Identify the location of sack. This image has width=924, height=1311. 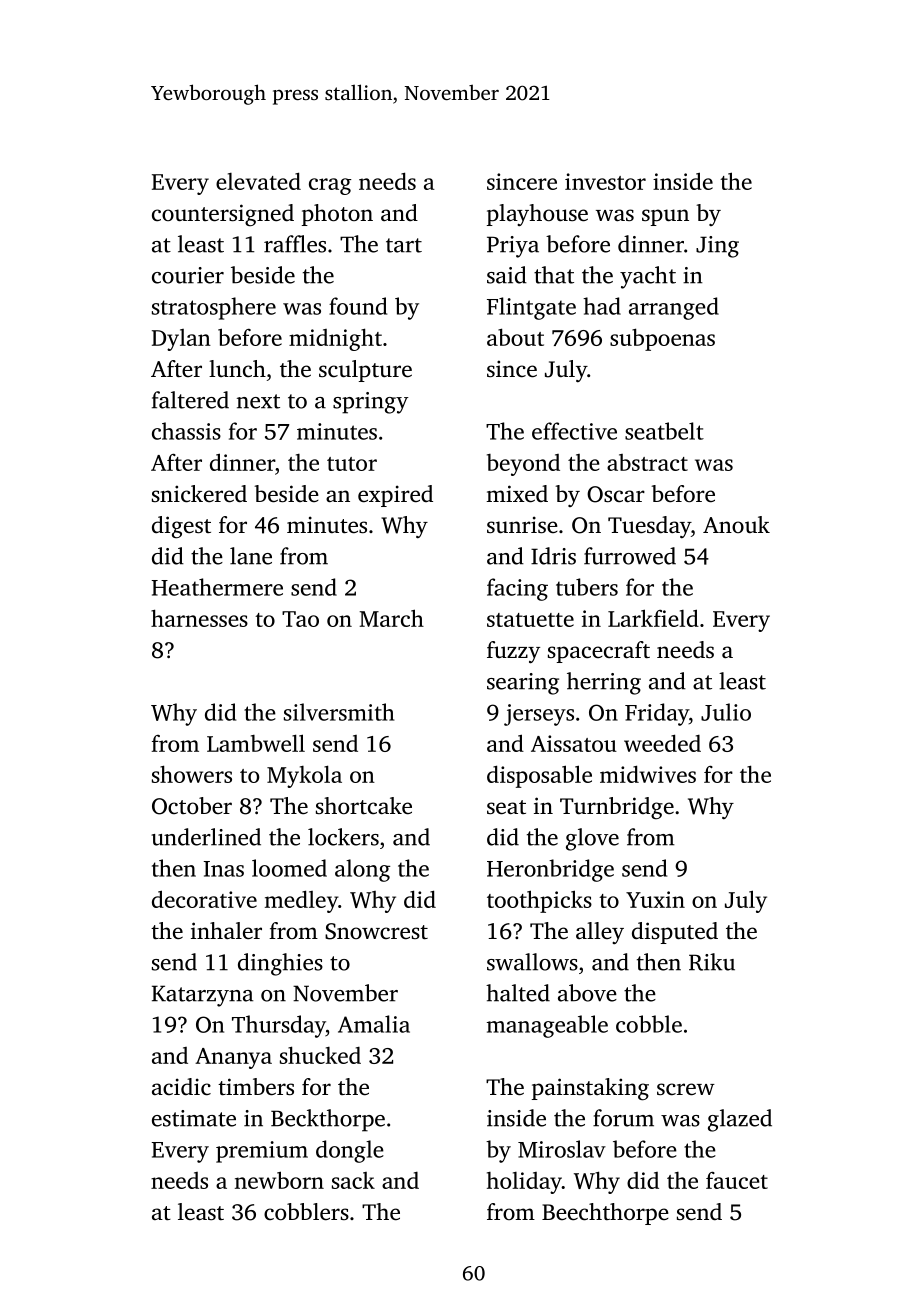
(353, 1180).
